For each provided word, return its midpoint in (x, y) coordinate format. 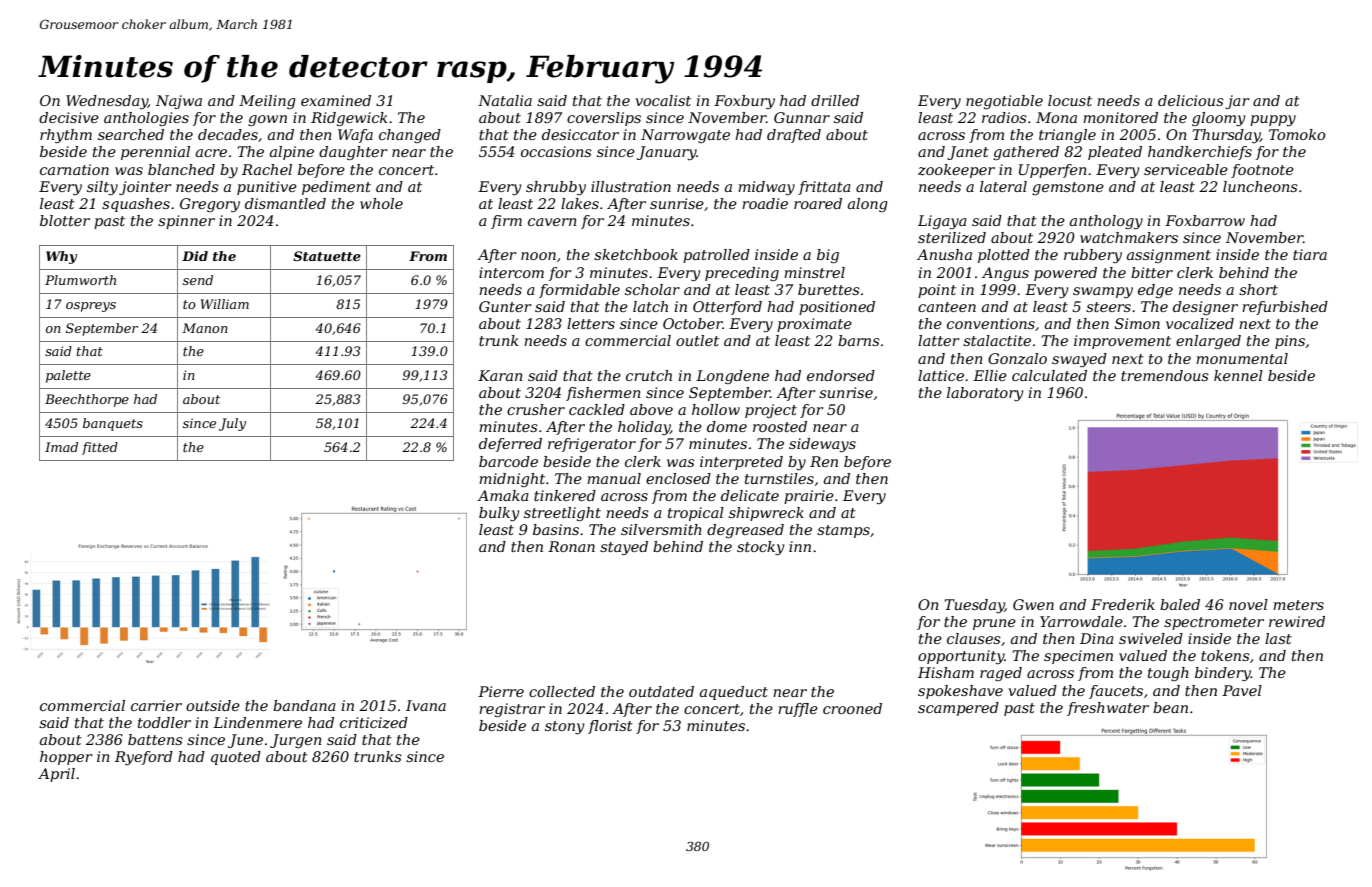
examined (336, 100)
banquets (113, 424)
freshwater (1108, 709)
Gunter (505, 306)
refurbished (1285, 308)
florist (610, 727)
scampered (958, 709)
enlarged (1208, 342)
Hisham (946, 672)
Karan (500, 375)
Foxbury (744, 102)
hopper (66, 758)
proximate (814, 325)
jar (1237, 102)
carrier (156, 705)
